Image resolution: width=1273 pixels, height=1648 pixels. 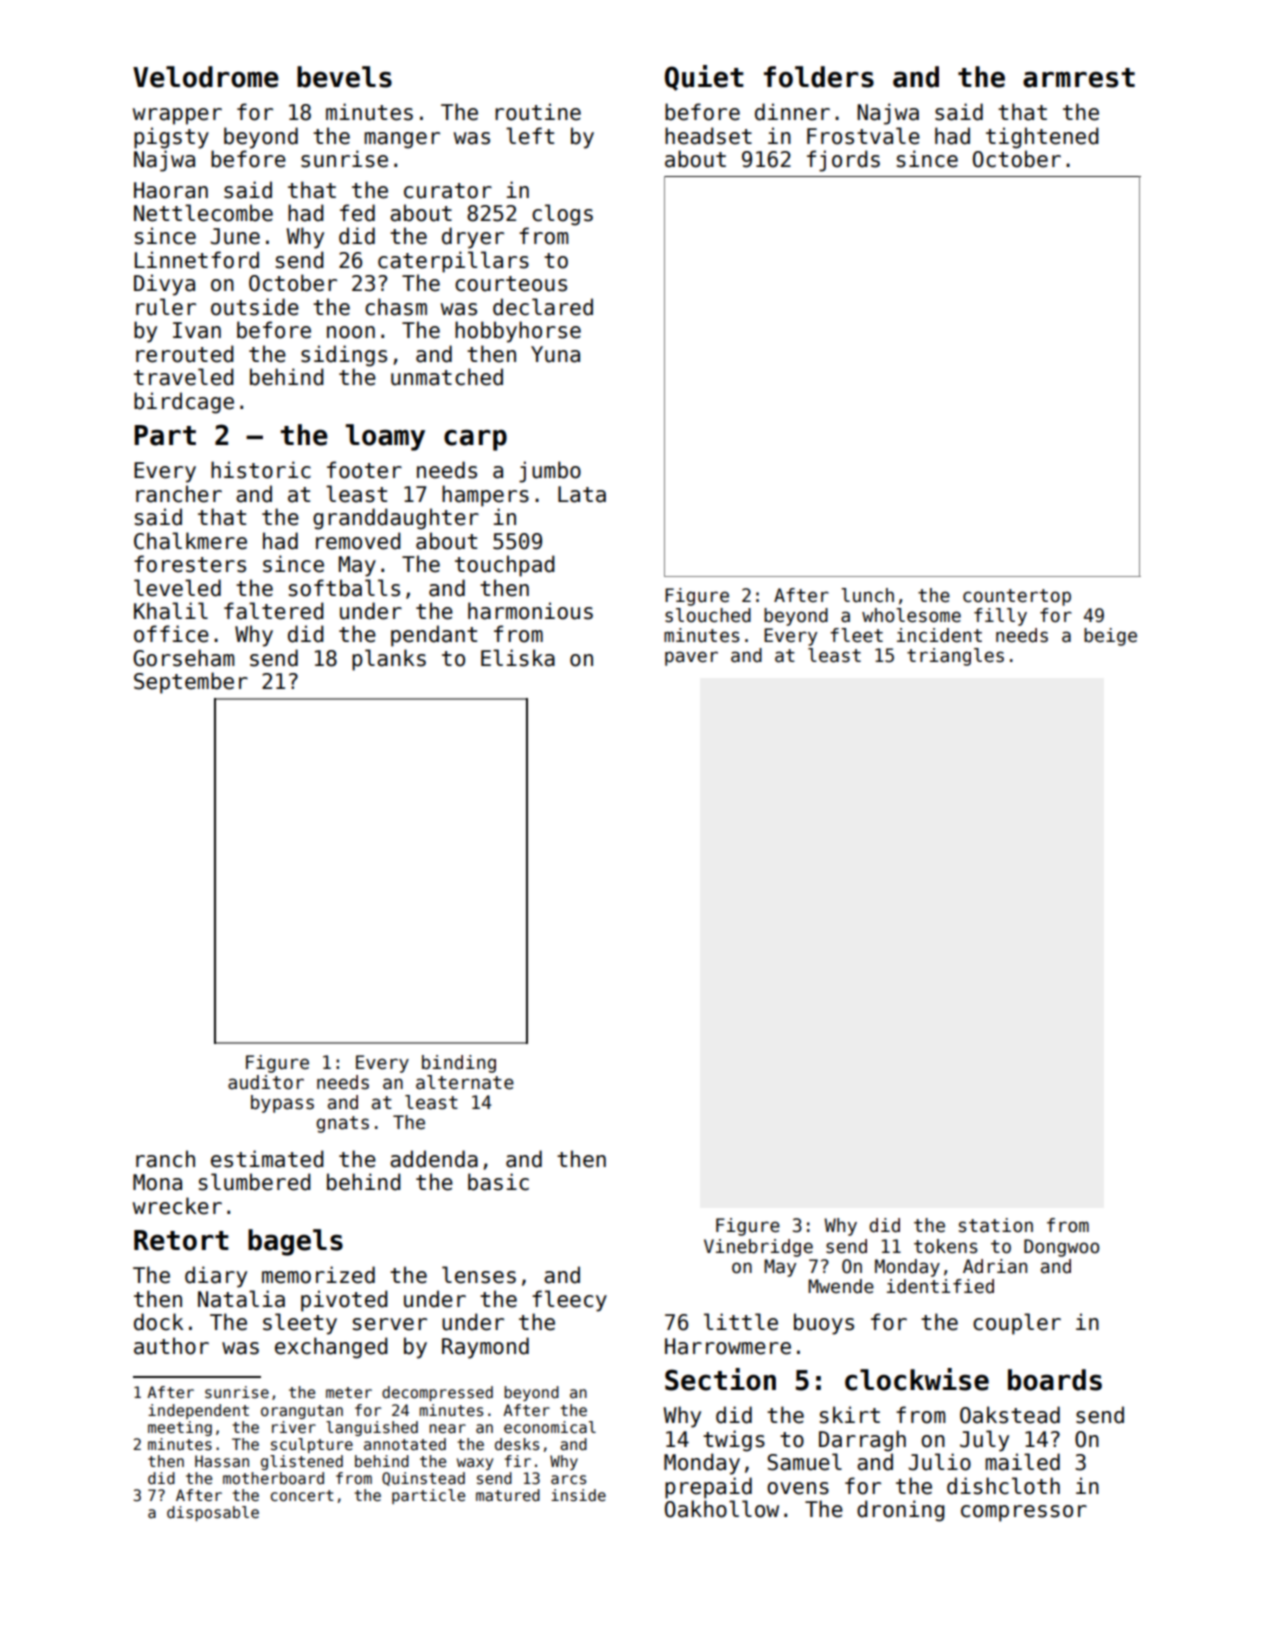 What do you see at coordinates (518, 658) in the document?
I see `Eliska` at bounding box center [518, 658].
